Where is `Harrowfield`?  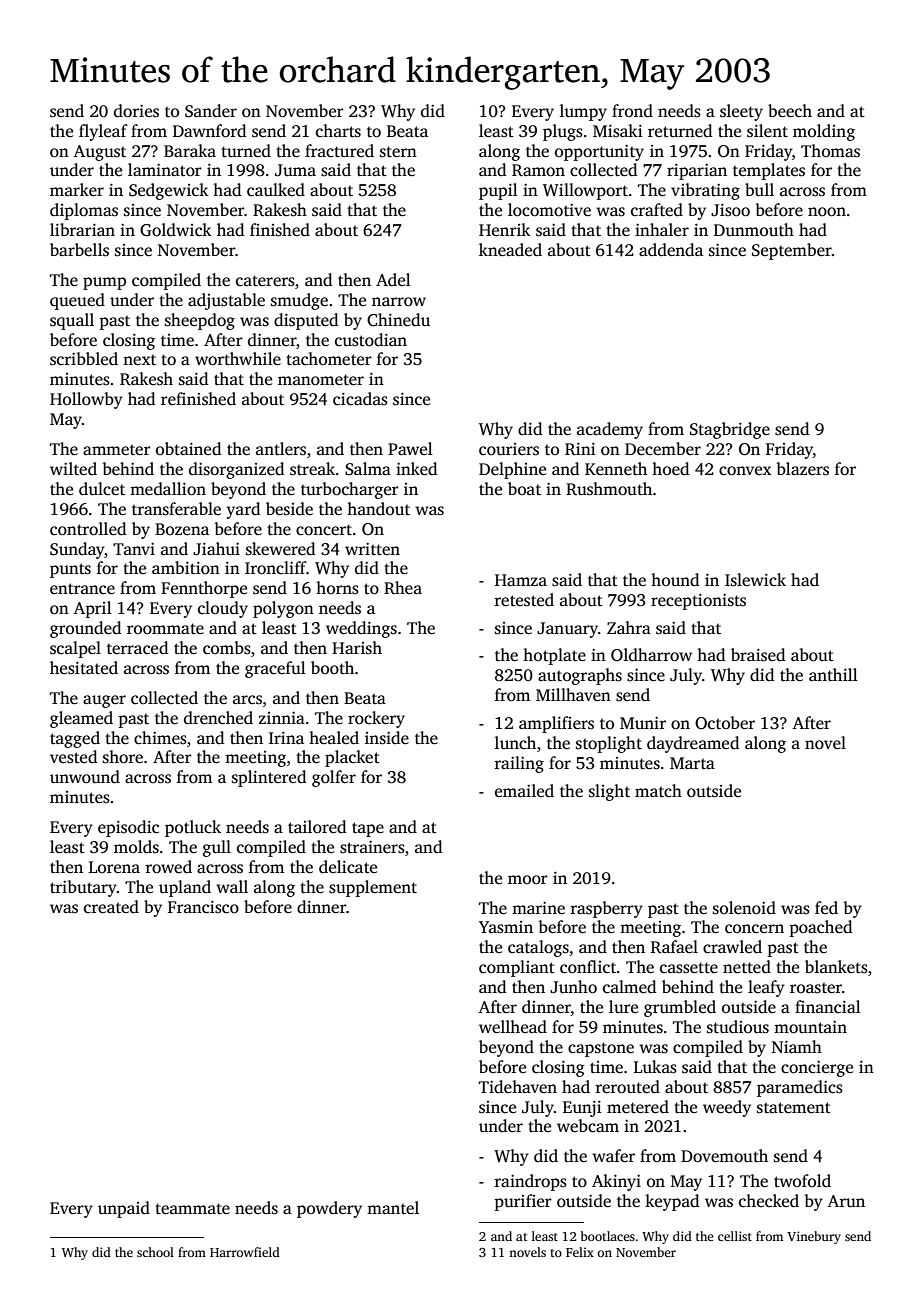
Harrowfield is located at coordinates (245, 1252).
